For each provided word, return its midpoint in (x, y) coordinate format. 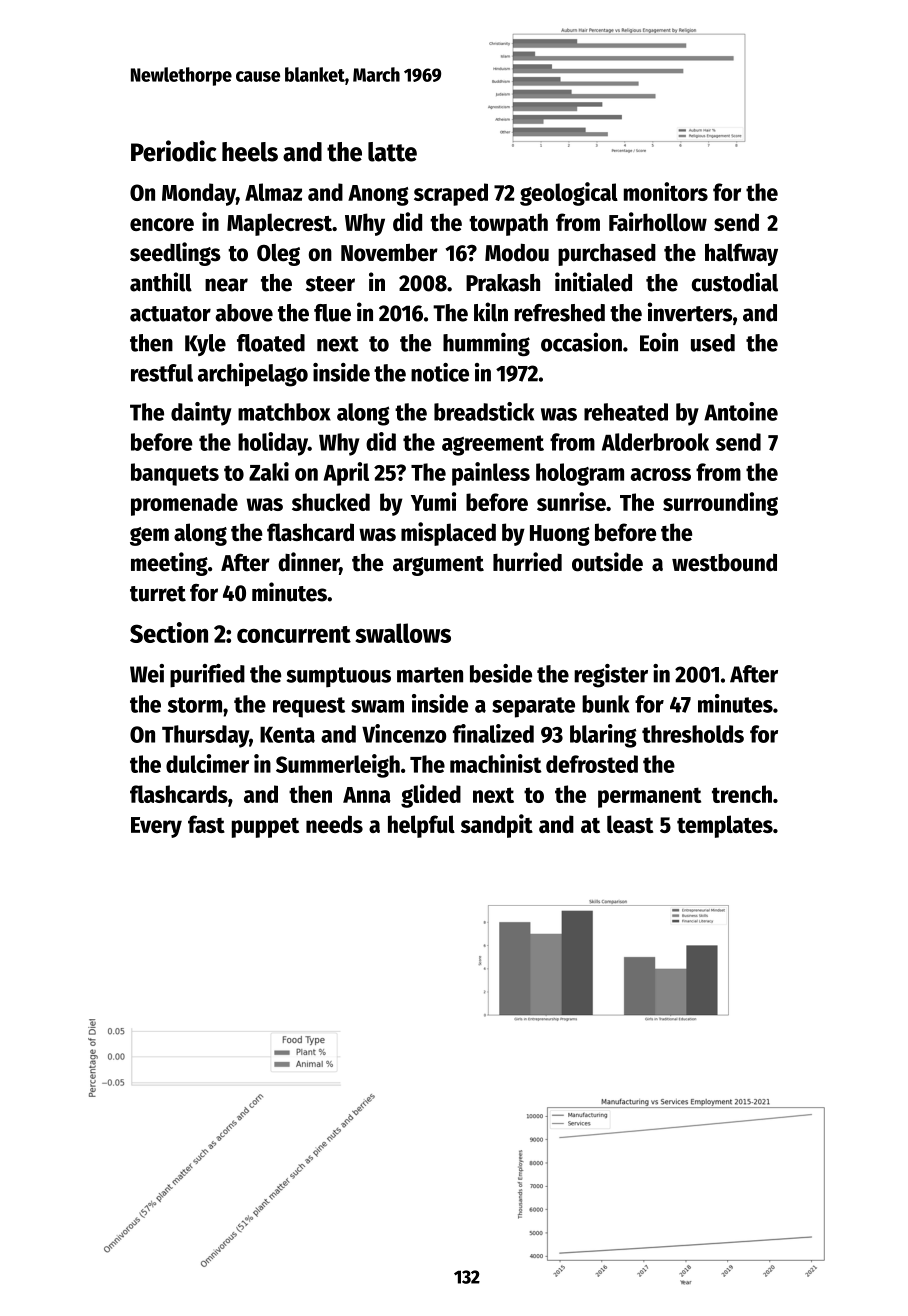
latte (392, 152)
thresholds (693, 734)
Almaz (273, 192)
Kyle (205, 345)
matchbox (284, 412)
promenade (184, 504)
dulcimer (207, 763)
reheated (626, 412)
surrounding (720, 504)
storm (195, 705)
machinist (496, 763)
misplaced (448, 534)
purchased (607, 254)
